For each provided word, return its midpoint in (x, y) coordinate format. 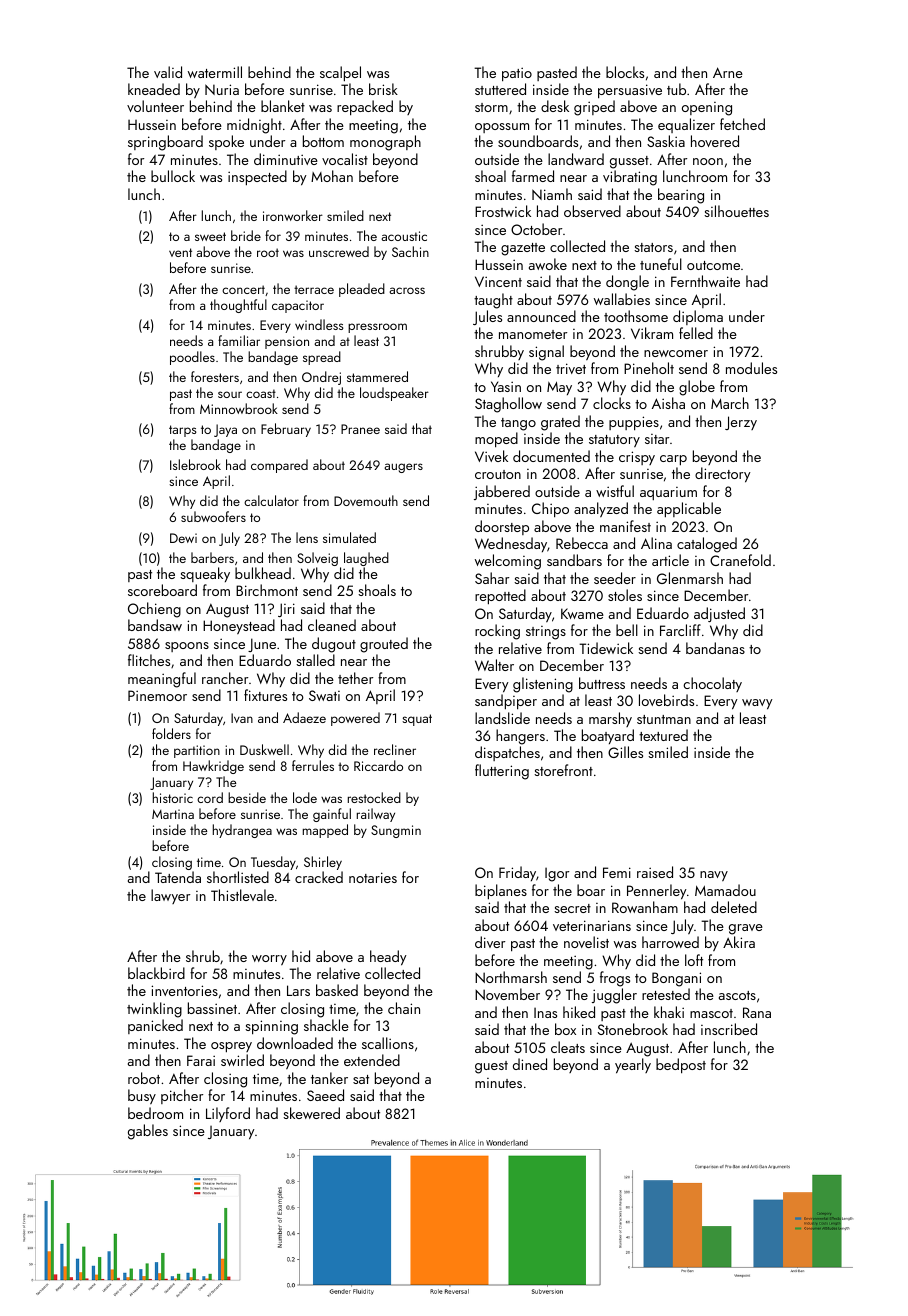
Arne (728, 72)
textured (663, 735)
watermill (215, 72)
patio (517, 74)
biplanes (501, 891)
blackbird (156, 973)
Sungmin (396, 831)
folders (171, 733)
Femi (617, 872)
